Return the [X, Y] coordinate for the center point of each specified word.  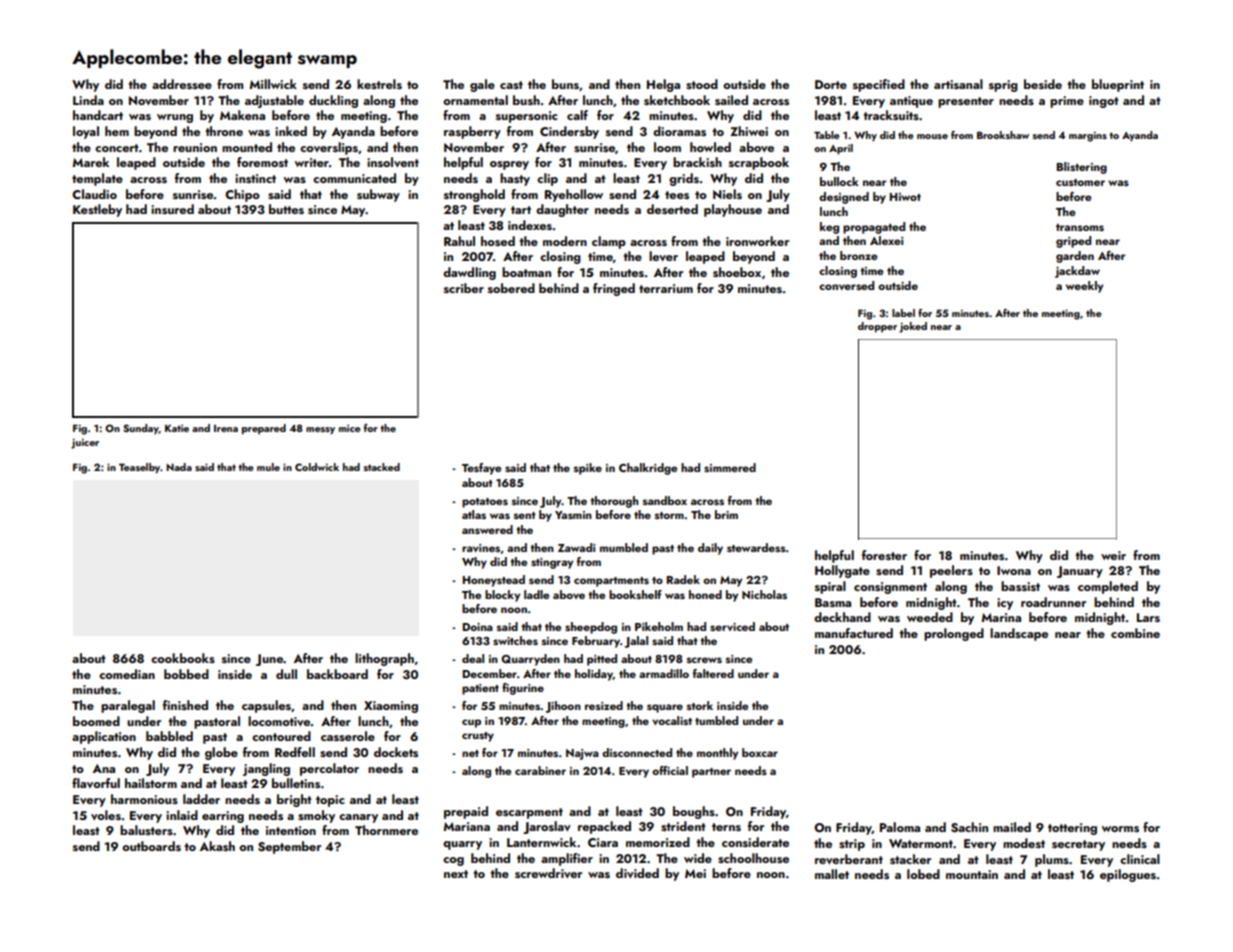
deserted [672, 209]
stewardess [756, 547]
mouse [932, 136]
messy [320, 431]
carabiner [540, 770]
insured [172, 209]
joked [913, 327]
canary [358, 818]
